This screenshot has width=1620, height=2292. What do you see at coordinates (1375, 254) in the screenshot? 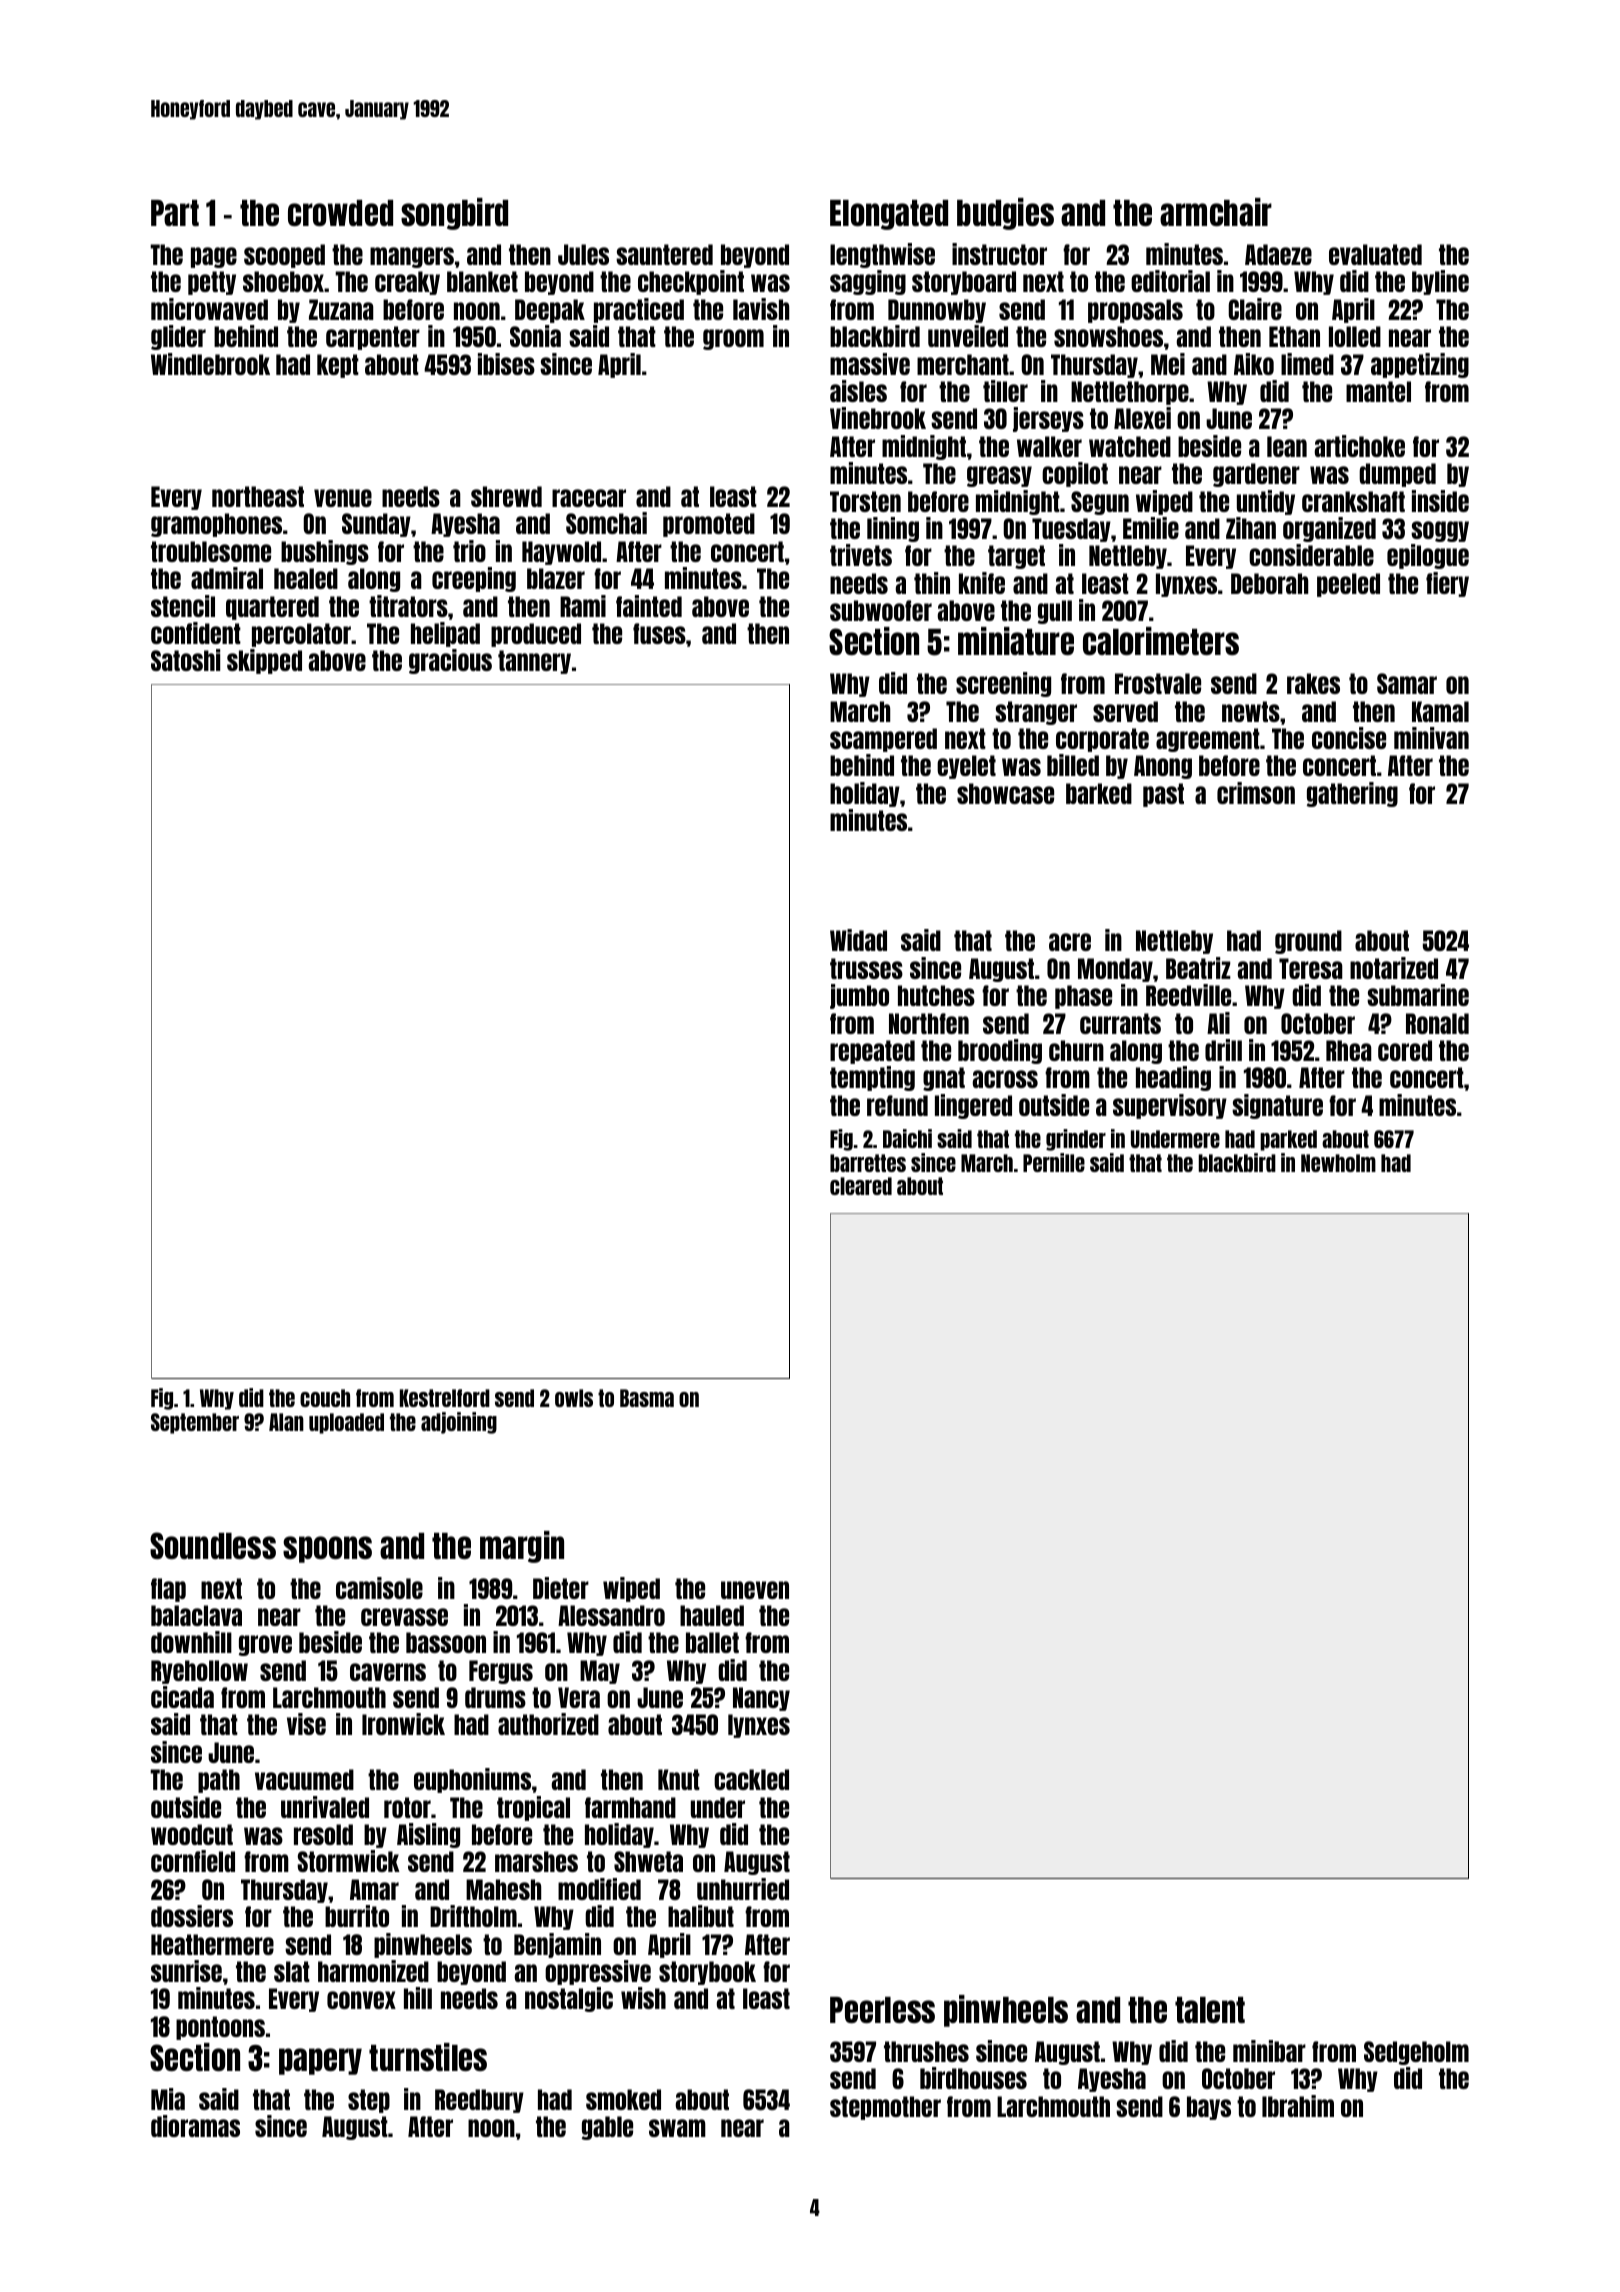
I see `evaluated` at bounding box center [1375, 254].
